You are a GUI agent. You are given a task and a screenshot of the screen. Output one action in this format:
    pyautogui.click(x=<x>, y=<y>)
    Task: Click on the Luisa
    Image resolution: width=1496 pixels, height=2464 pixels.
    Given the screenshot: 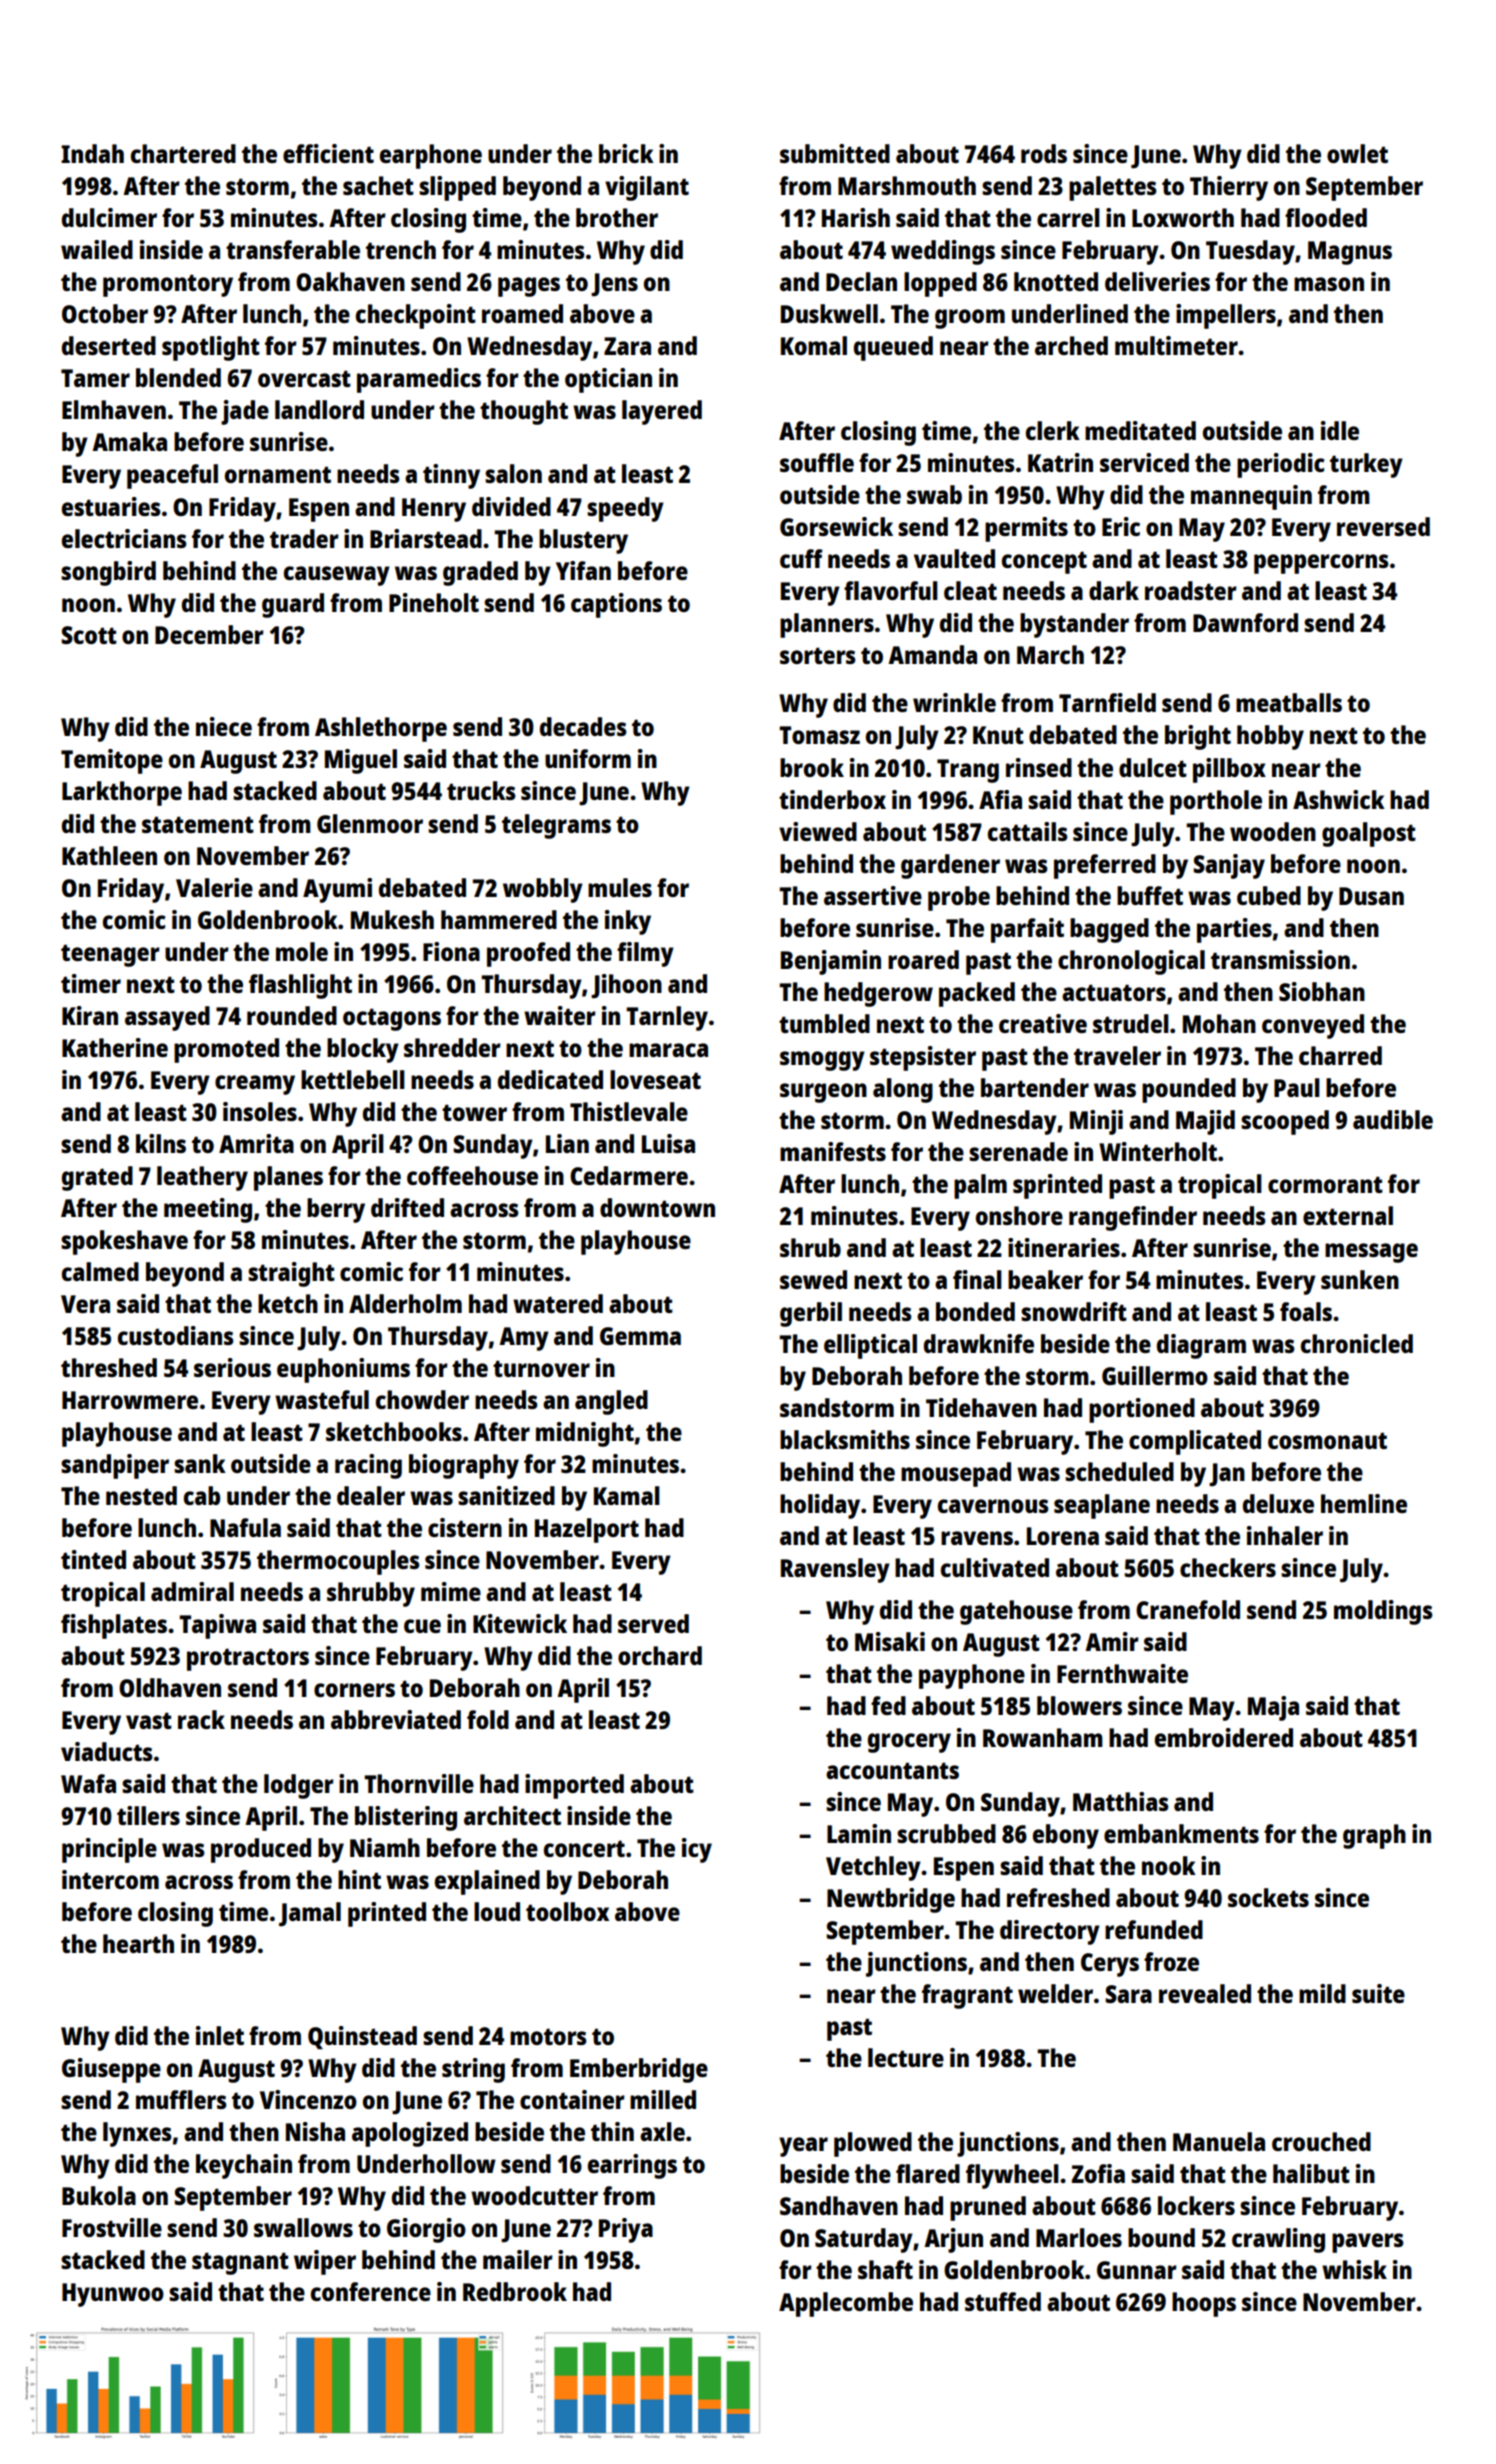 What is the action you would take?
    pyautogui.click(x=668, y=1143)
